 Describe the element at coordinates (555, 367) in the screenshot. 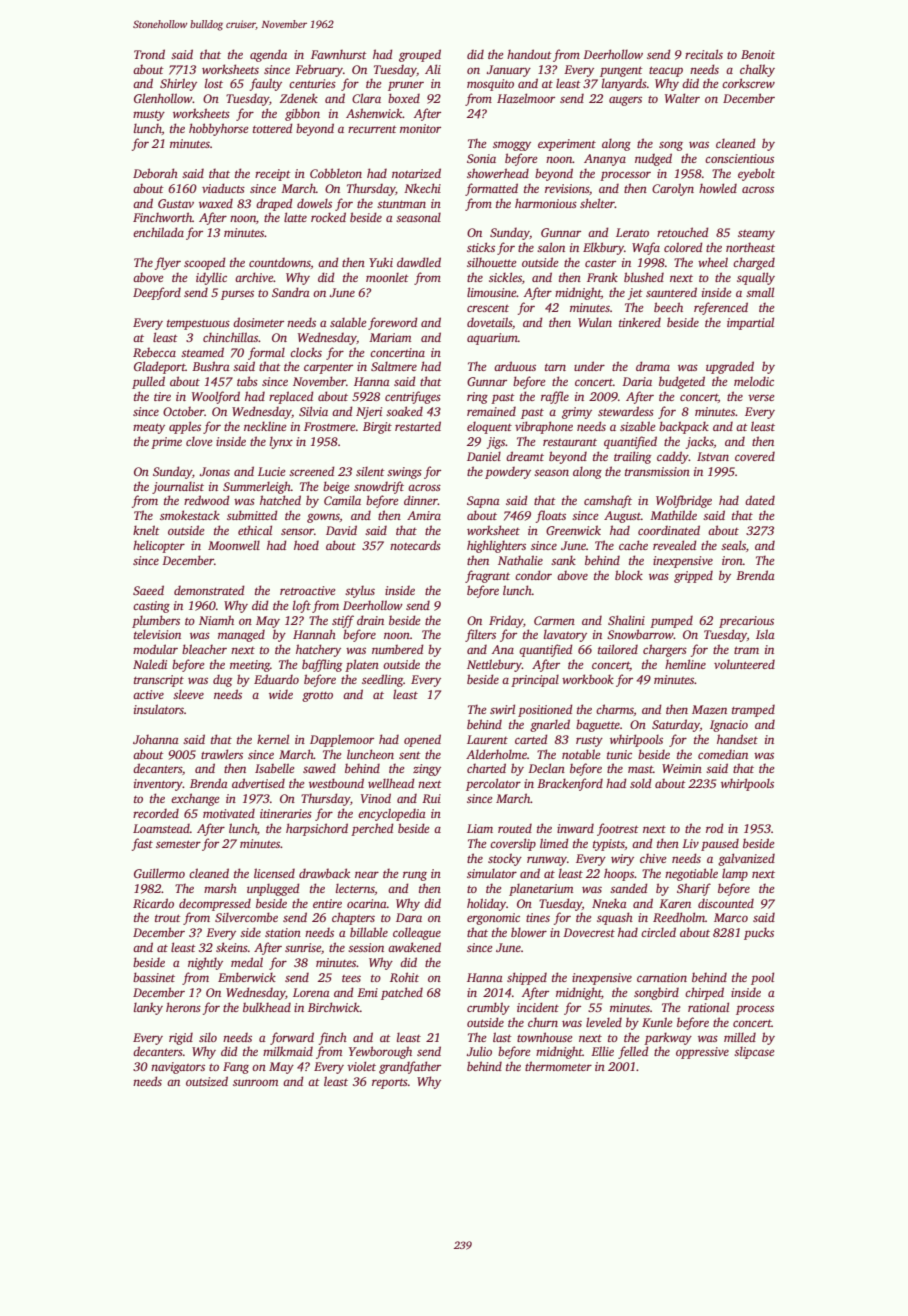

I see `tarn` at that location.
